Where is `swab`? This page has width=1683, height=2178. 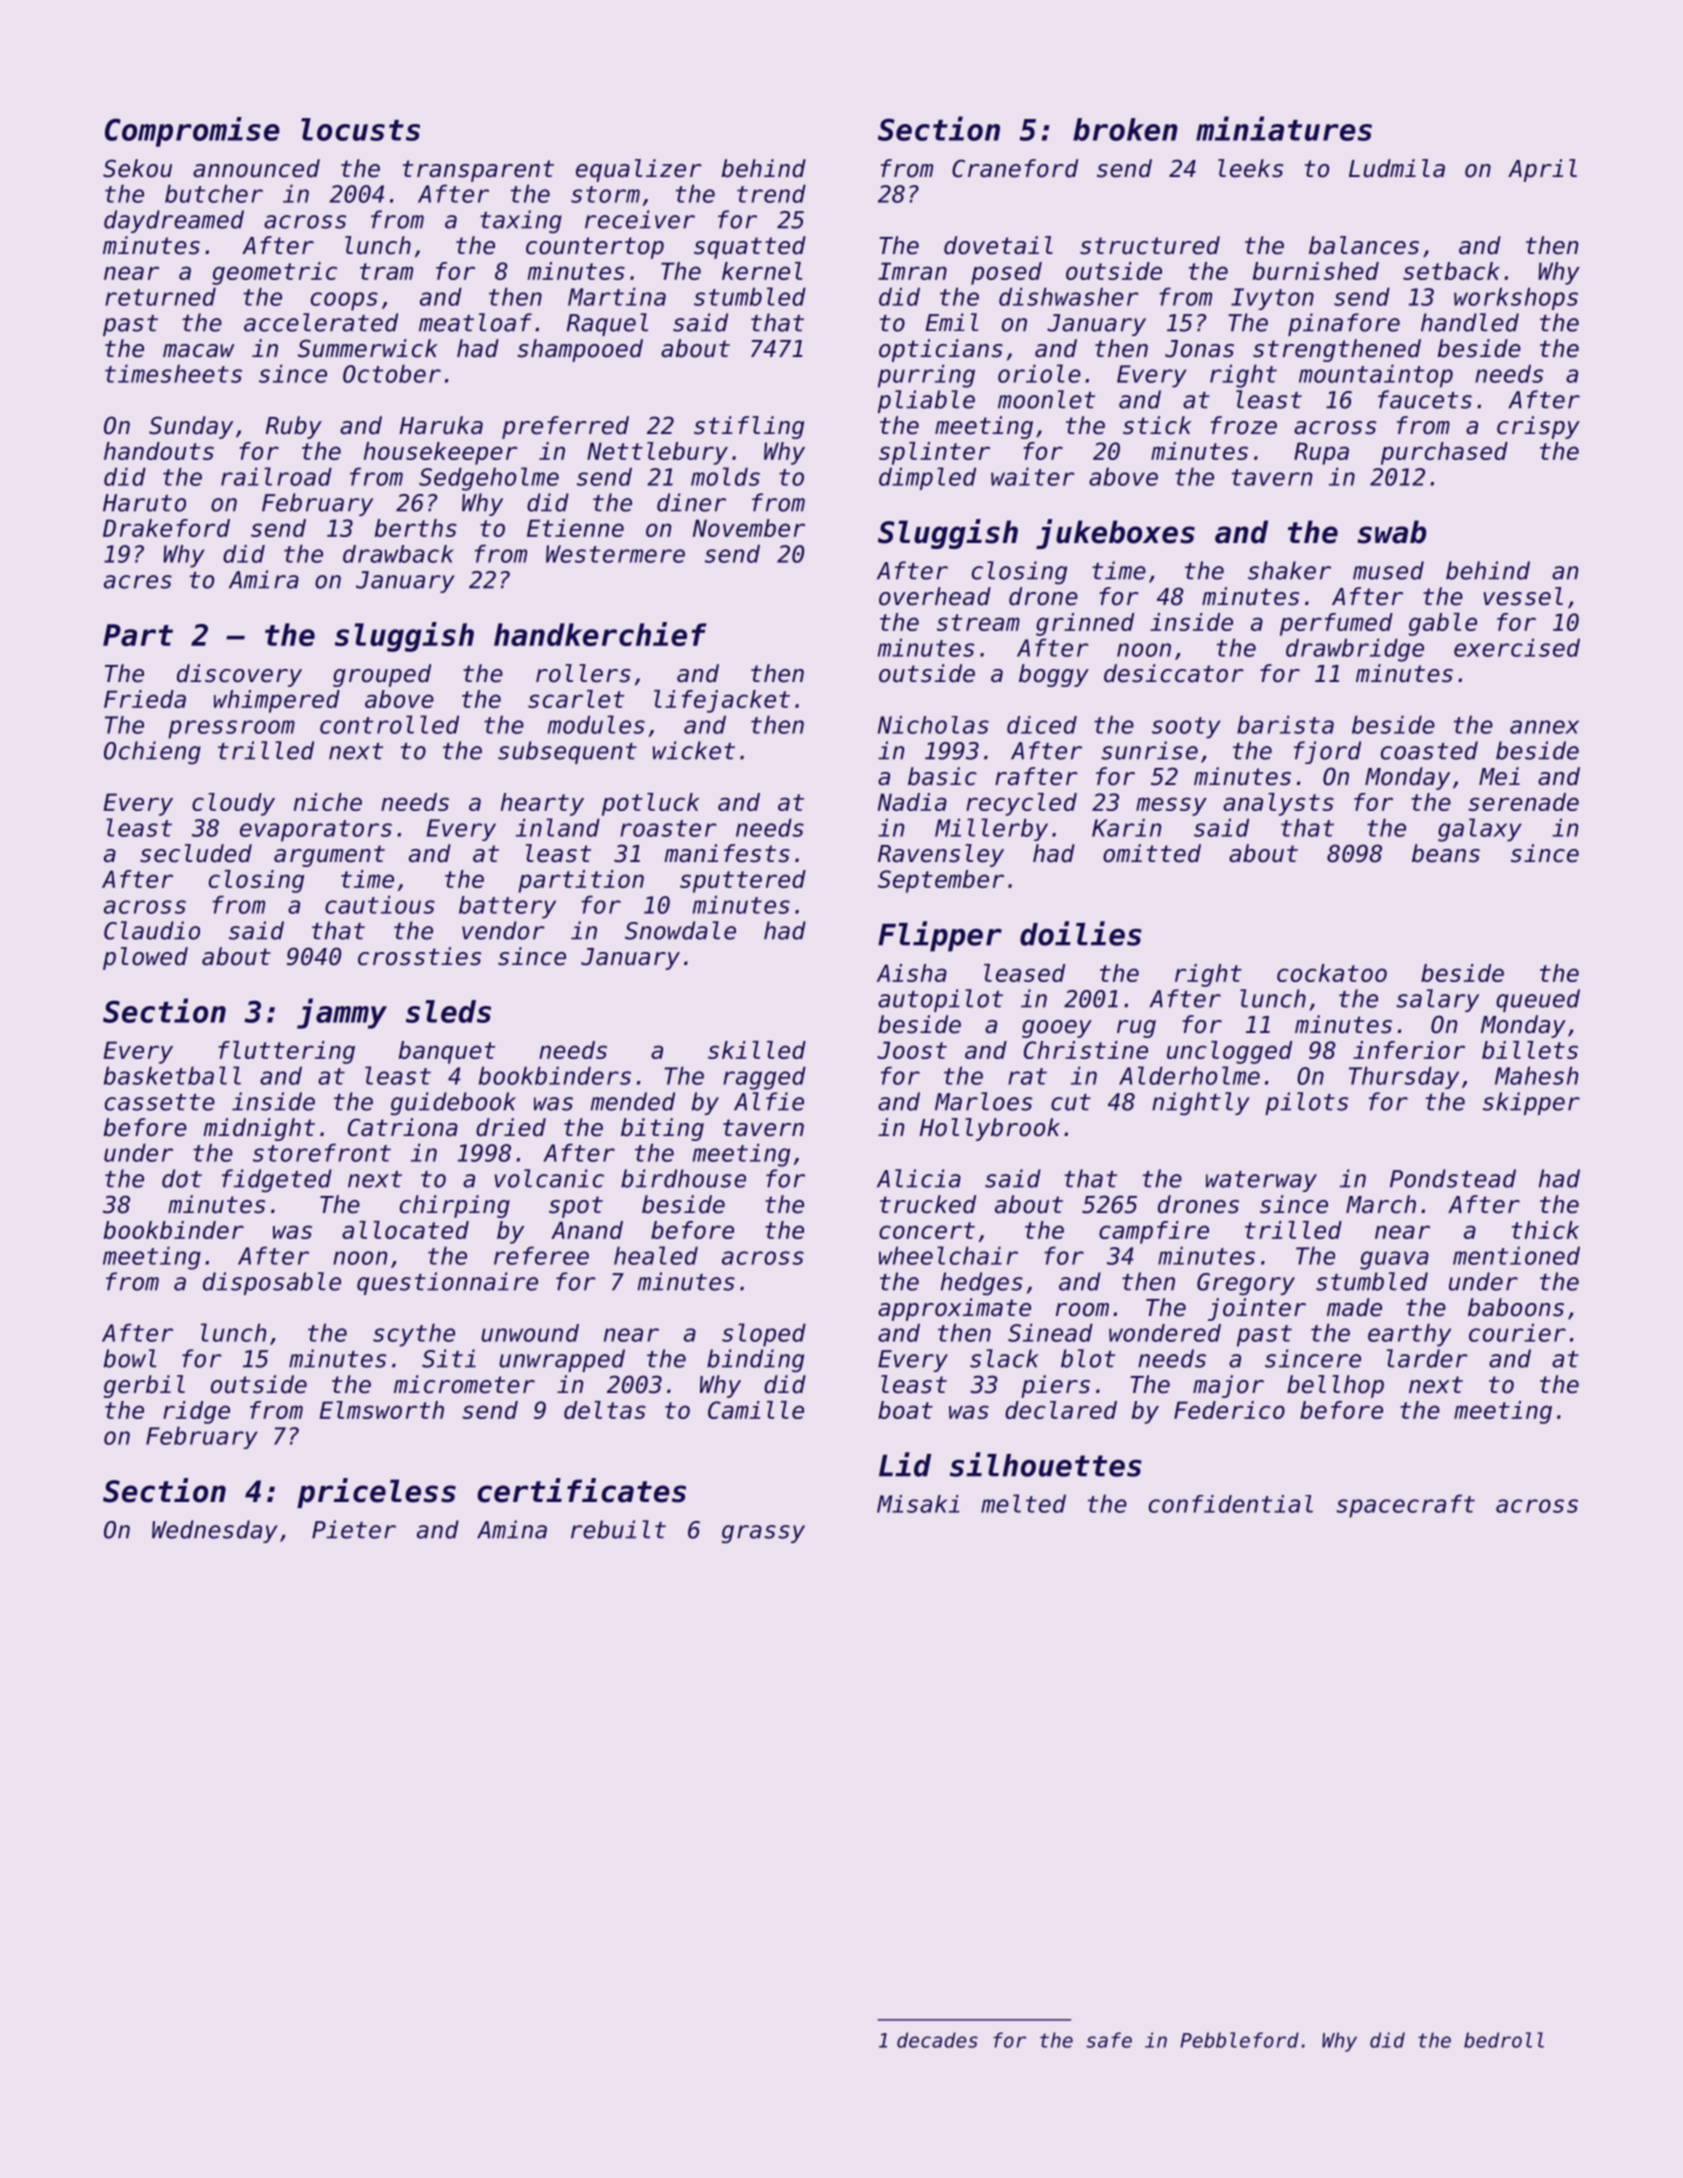
swab is located at coordinates (1391, 532).
